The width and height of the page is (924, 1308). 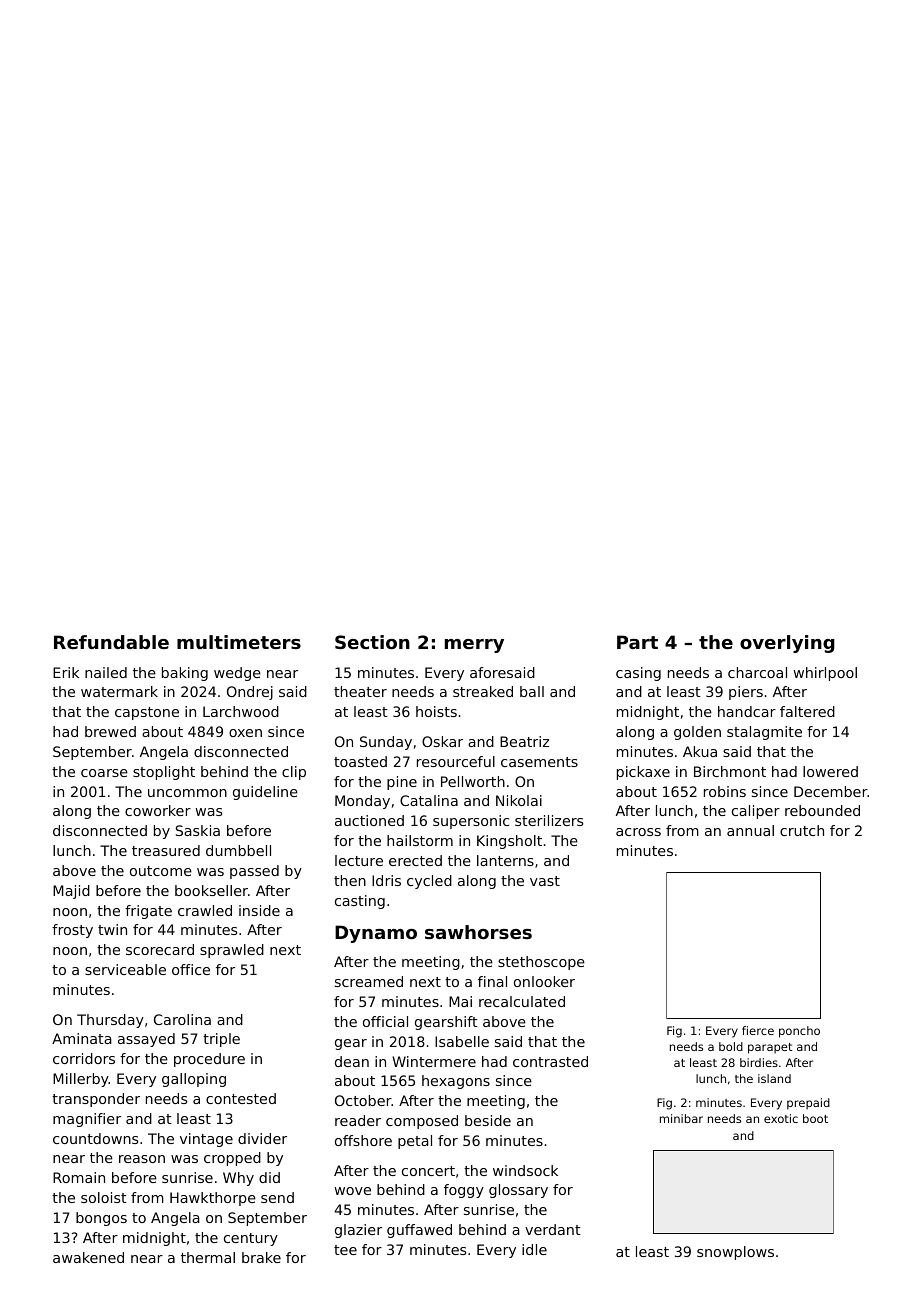 What do you see at coordinates (831, 791) in the page?
I see `December` at bounding box center [831, 791].
